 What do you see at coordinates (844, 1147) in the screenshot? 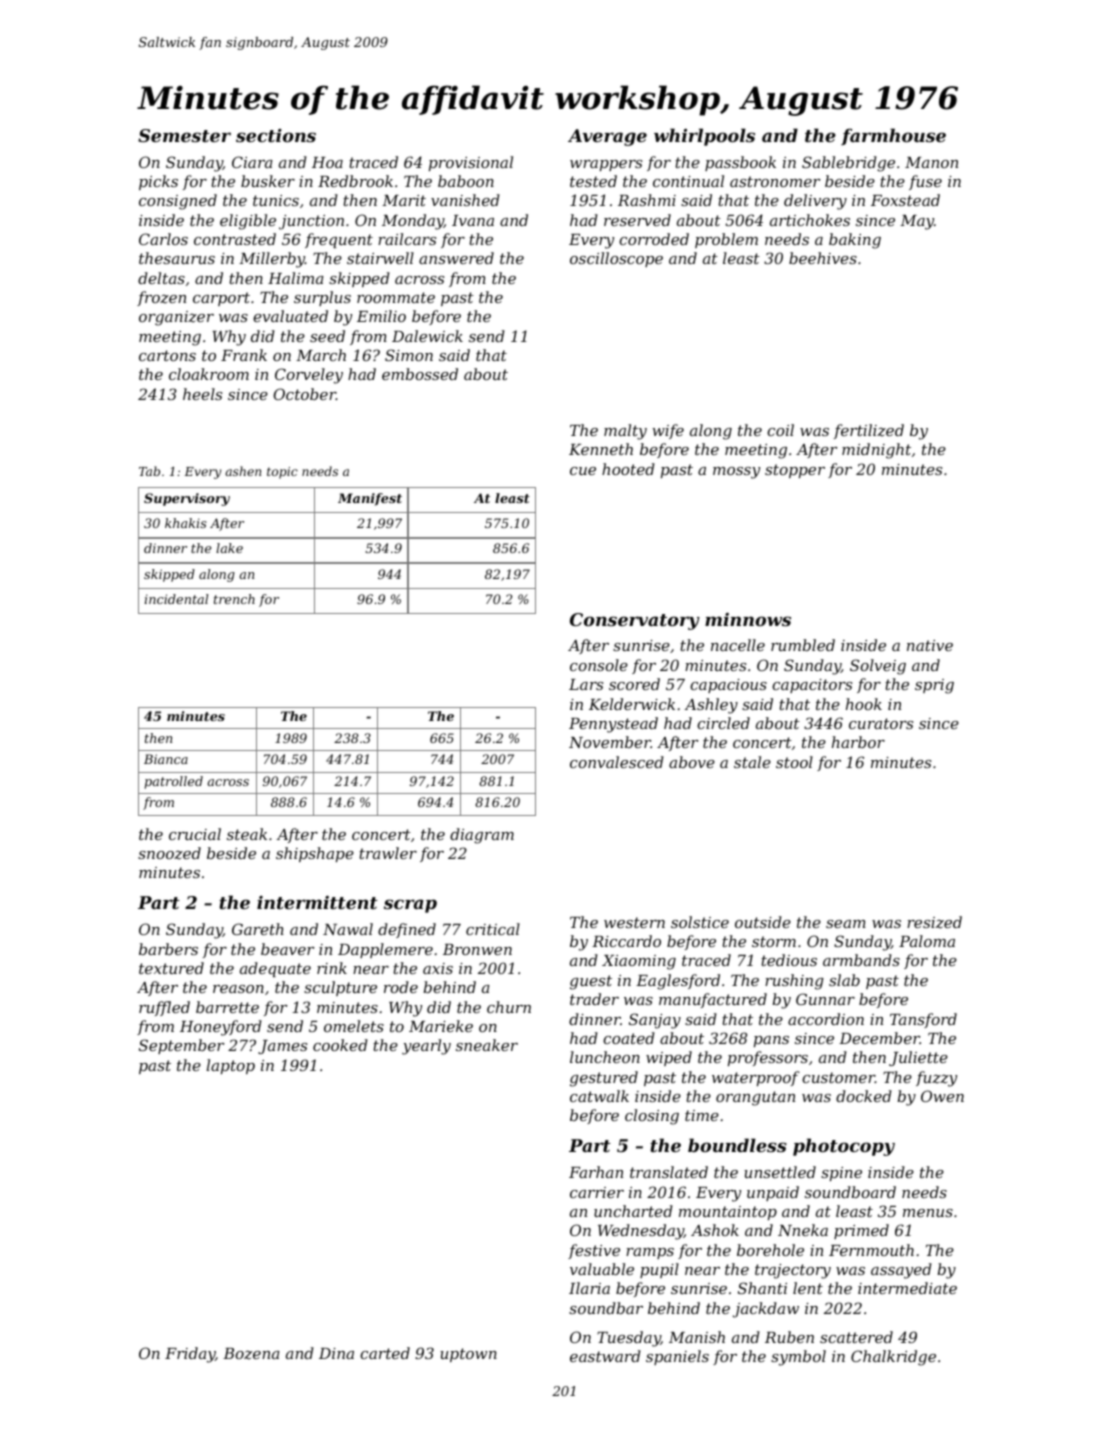
I see `photocopy` at bounding box center [844, 1147].
